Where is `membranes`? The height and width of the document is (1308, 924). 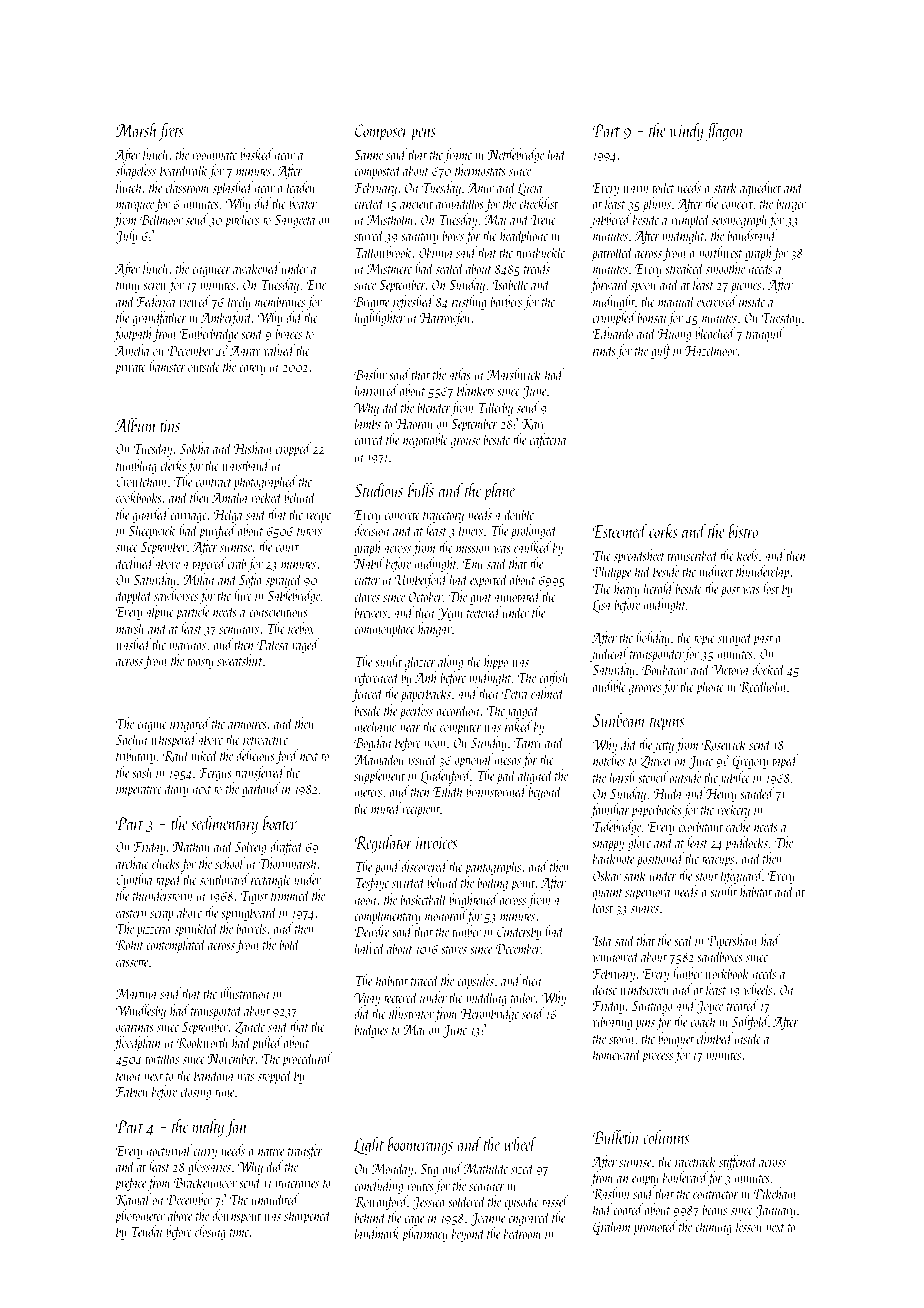
membranes is located at coordinates (280, 301).
